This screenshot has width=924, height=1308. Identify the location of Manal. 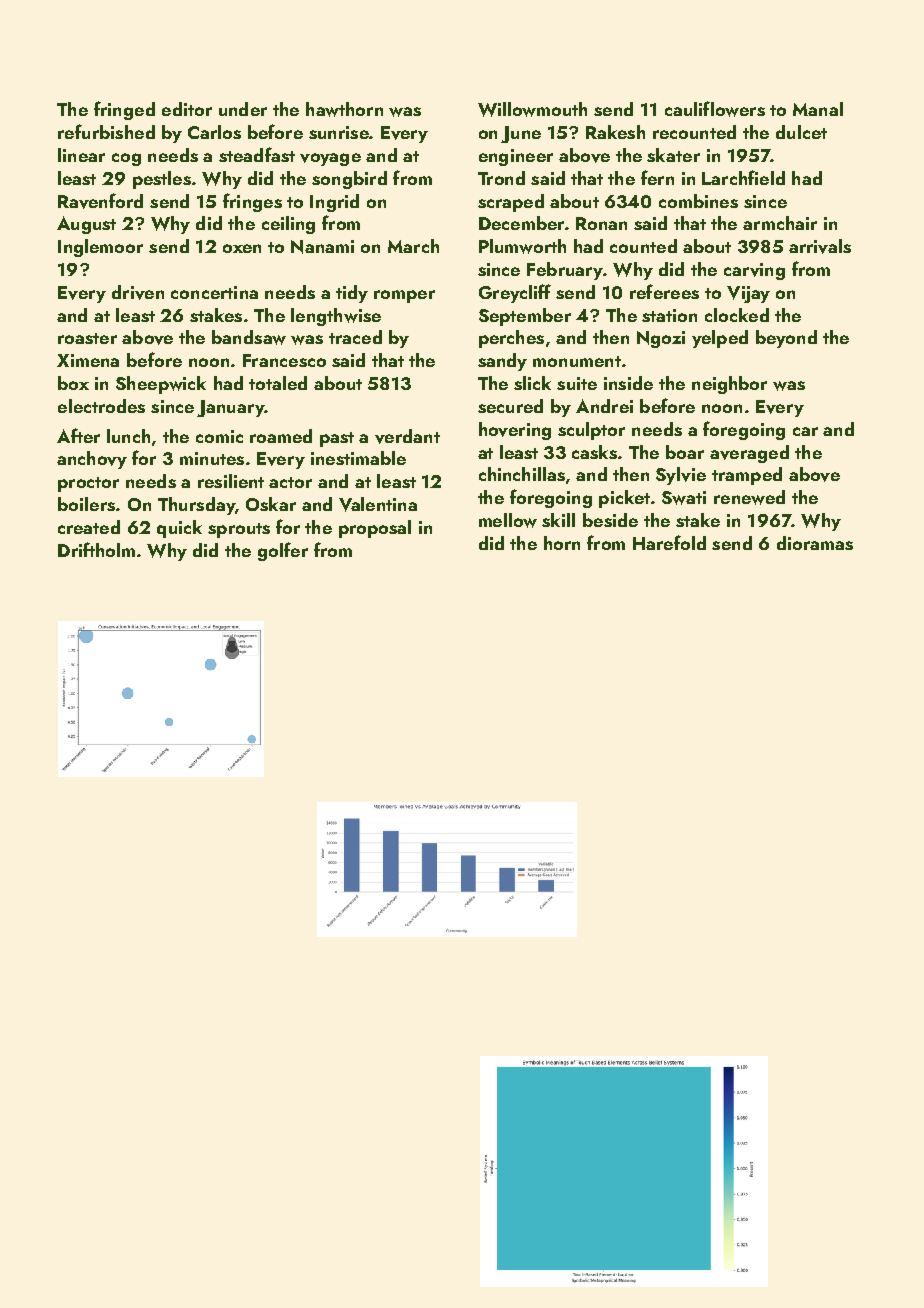
(818, 109).
